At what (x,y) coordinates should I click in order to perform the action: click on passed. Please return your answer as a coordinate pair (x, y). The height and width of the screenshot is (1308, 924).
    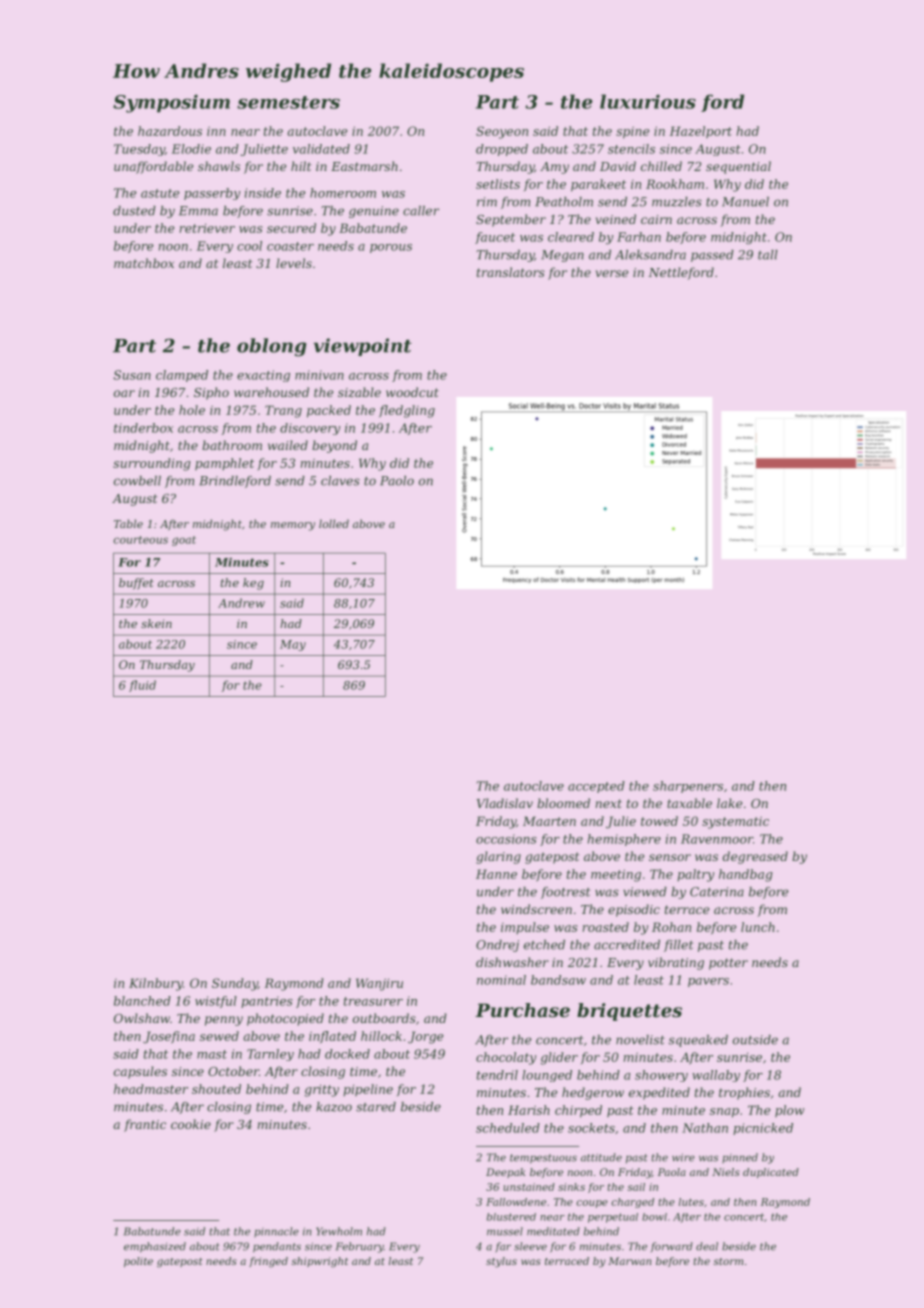
    Looking at the image, I should click on (712, 256).
